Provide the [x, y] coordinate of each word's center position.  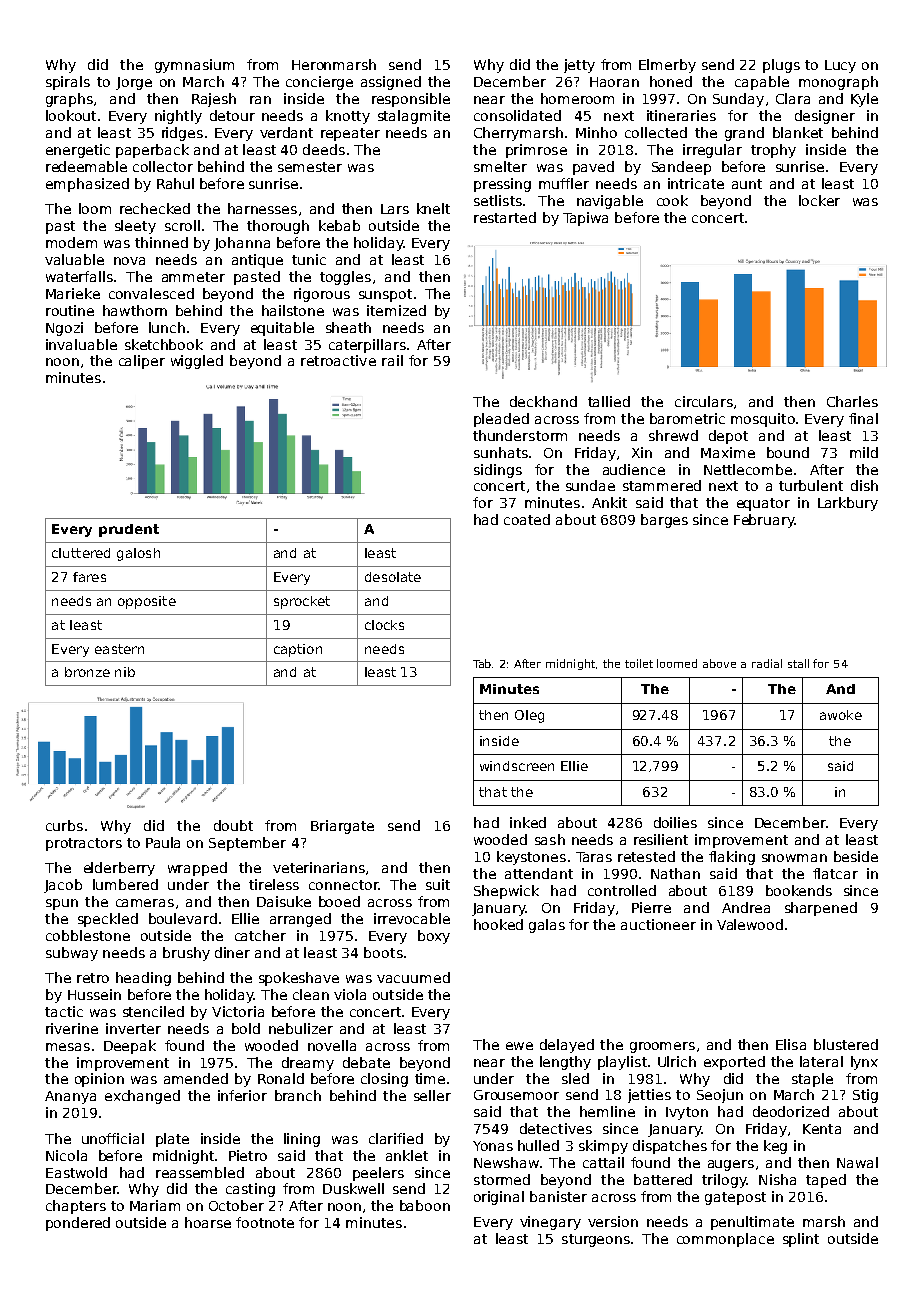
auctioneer [658, 924]
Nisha [777, 1179]
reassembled [200, 1172]
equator [763, 504]
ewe [519, 1046]
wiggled [197, 362]
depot [728, 437]
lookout [71, 115]
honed [671, 81]
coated [527, 519]
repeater [350, 134]
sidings [498, 471]
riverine [72, 1028]
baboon [425, 1205]
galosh [138, 554]
